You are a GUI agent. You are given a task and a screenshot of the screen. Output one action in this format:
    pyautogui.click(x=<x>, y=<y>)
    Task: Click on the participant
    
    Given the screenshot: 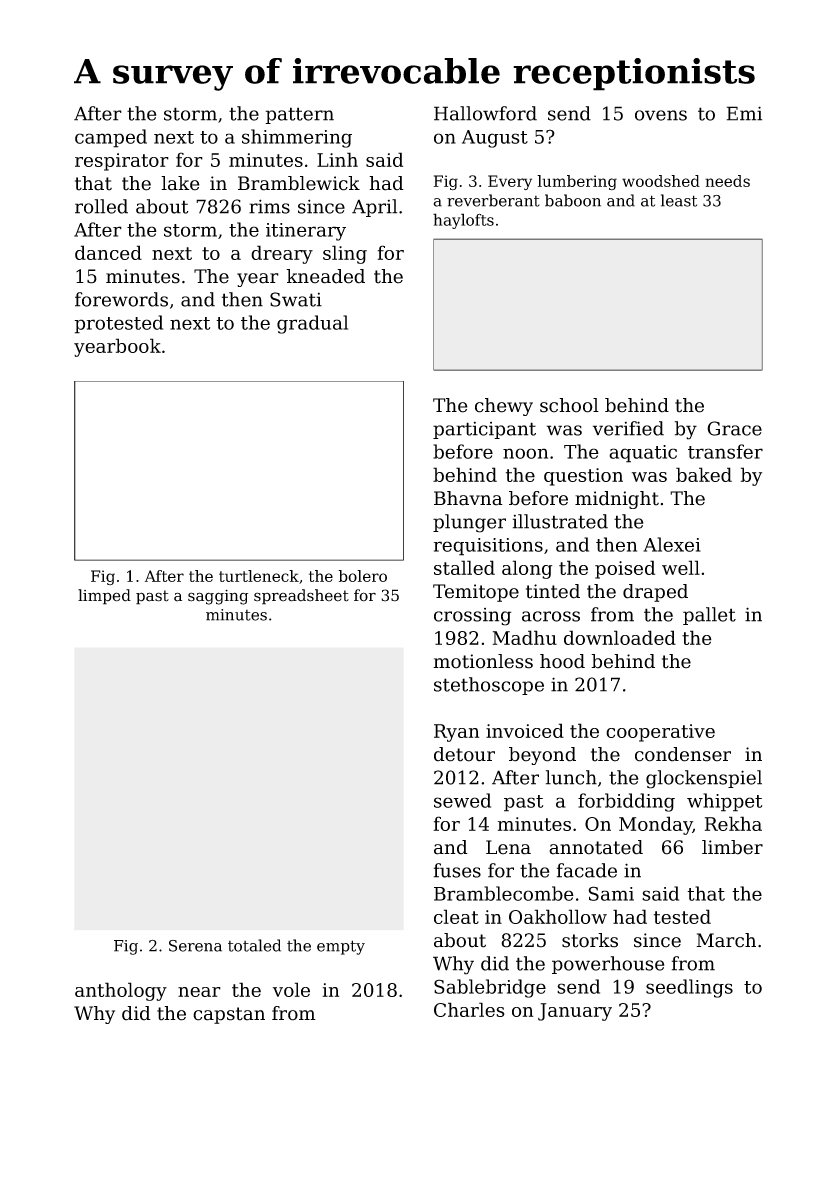 What is the action you would take?
    pyautogui.click(x=484, y=430)
